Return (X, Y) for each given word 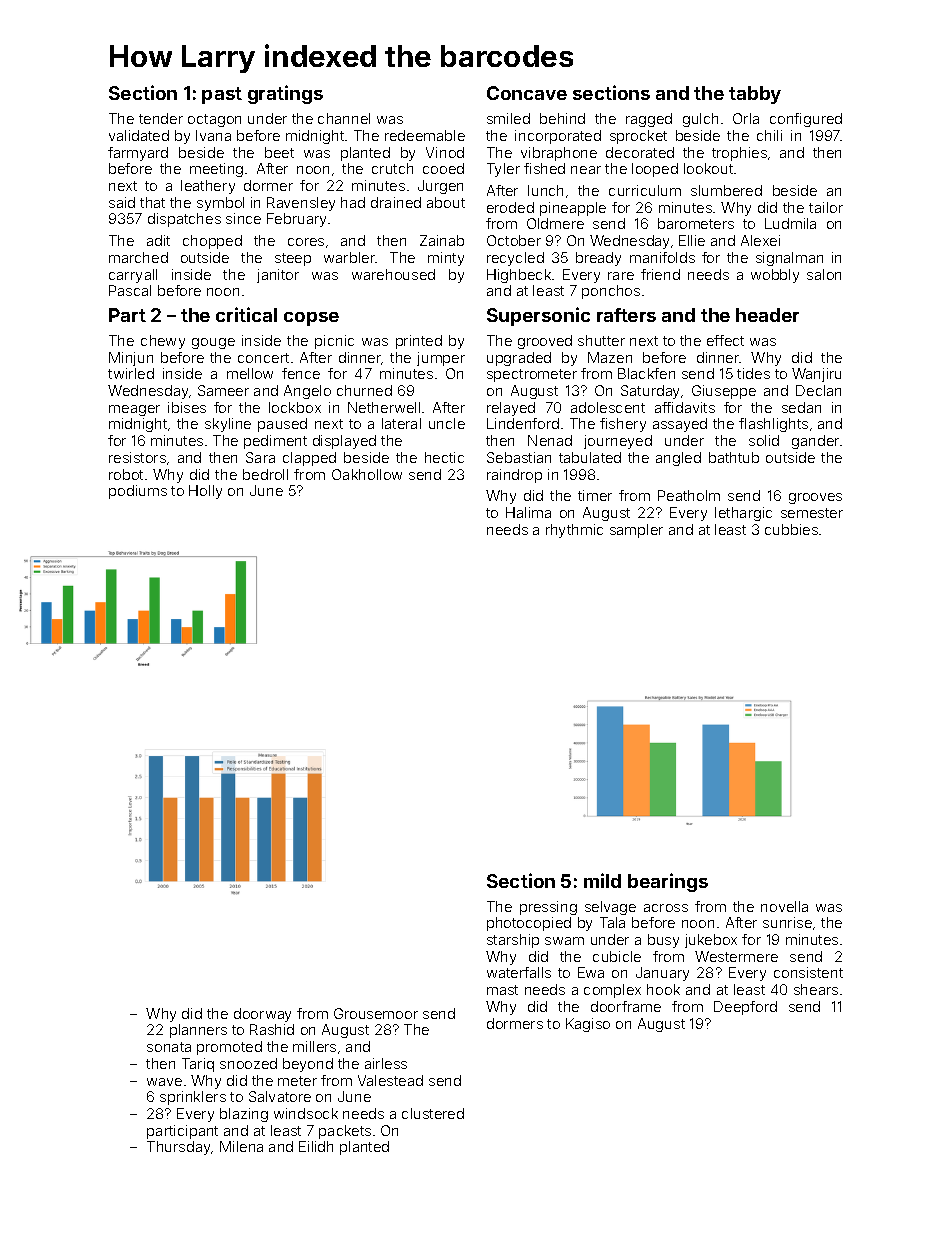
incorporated (558, 137)
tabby (755, 95)
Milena (241, 1146)
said (122, 202)
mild (602, 880)
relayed (511, 409)
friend (660, 274)
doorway (262, 1015)
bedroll (265, 474)
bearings (668, 882)
